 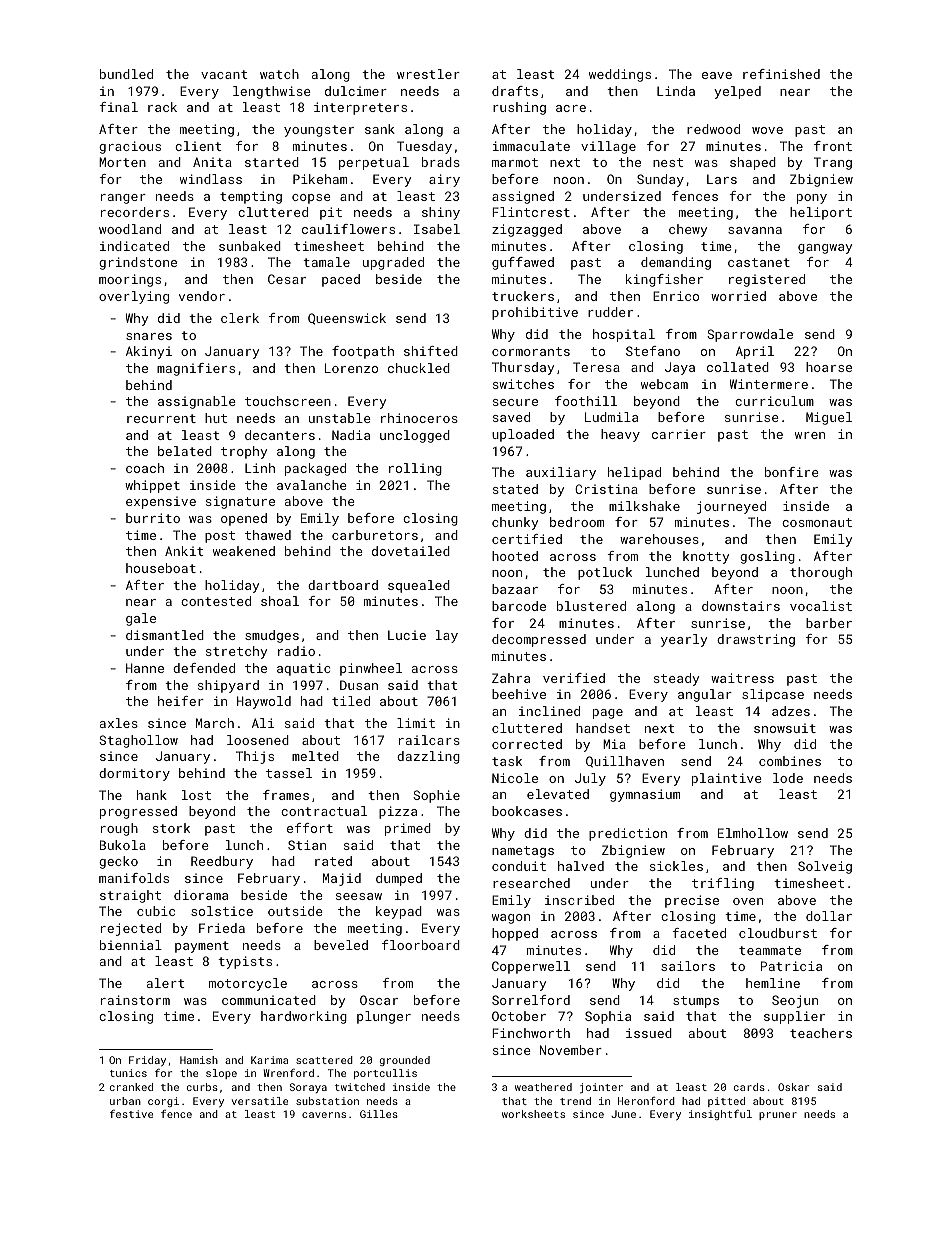 What do you see at coordinates (447, 636) in the image?
I see `lay` at bounding box center [447, 636].
